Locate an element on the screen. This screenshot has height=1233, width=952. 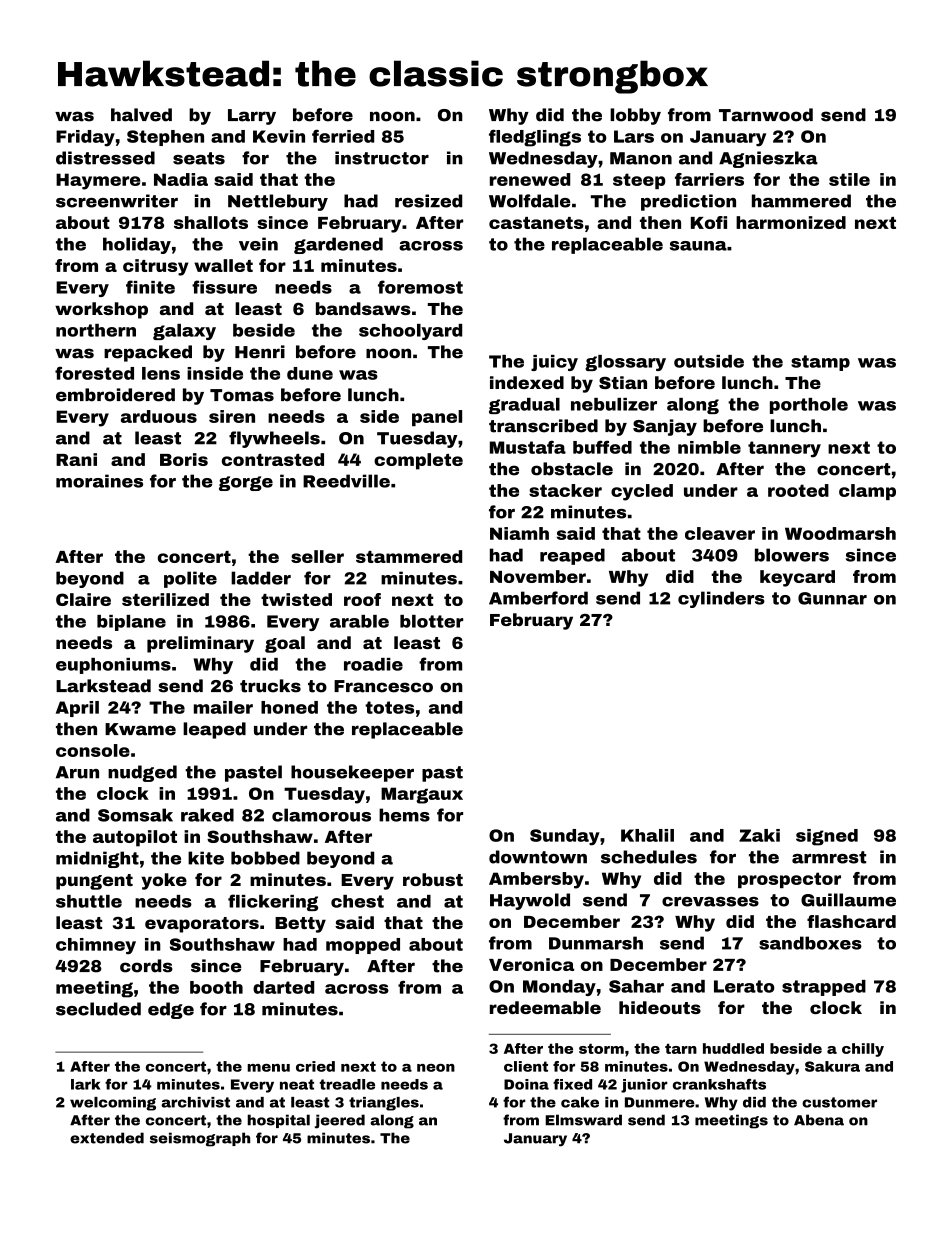
Boris is located at coordinates (184, 459).
